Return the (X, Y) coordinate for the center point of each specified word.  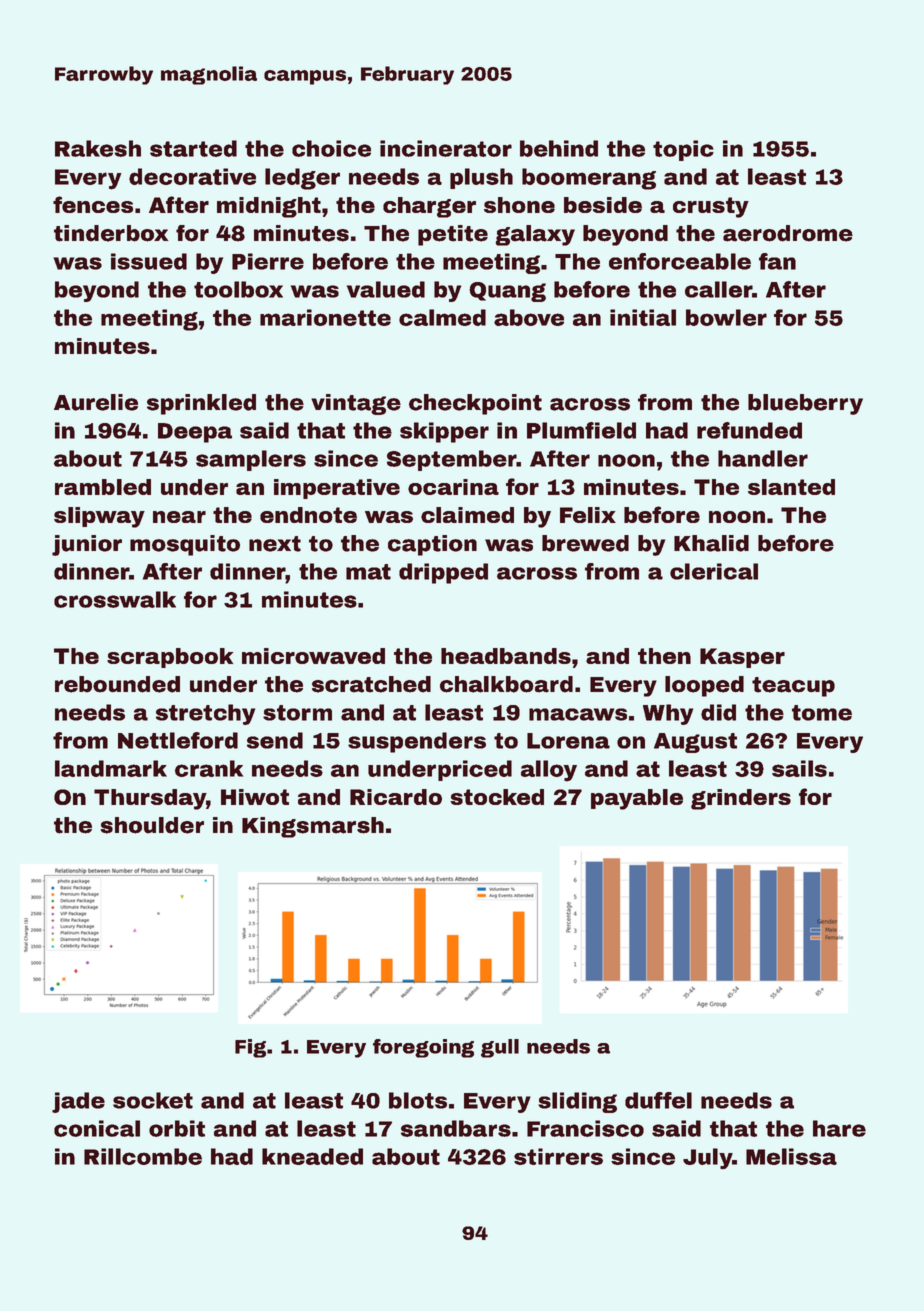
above (529, 317)
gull (500, 1048)
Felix (588, 515)
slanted (791, 487)
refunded (749, 430)
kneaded (312, 1156)
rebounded (117, 684)
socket (153, 1100)
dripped (443, 573)
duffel (658, 1100)
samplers (251, 460)
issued (149, 261)
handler (763, 458)
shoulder (152, 825)
